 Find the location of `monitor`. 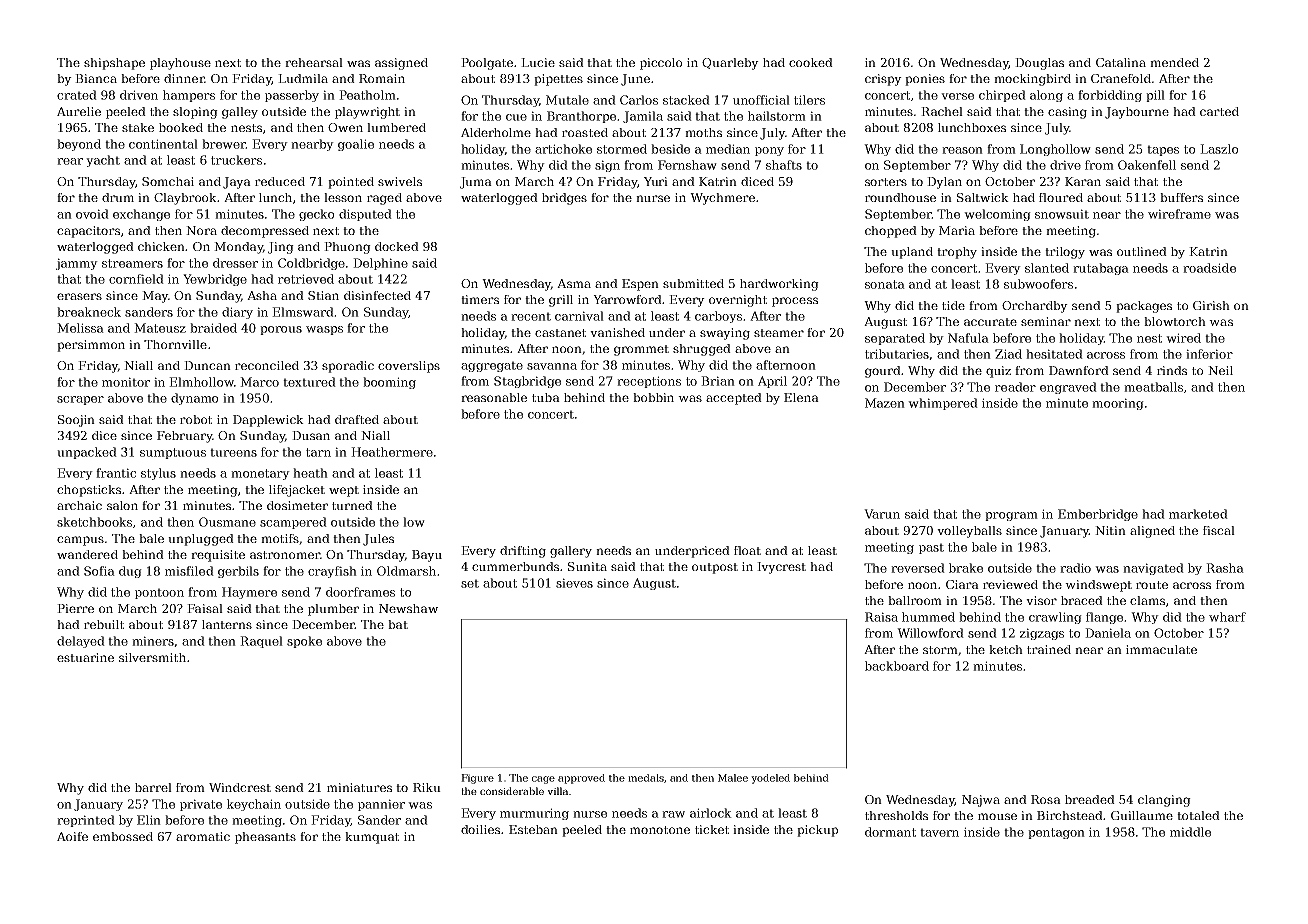

monitor is located at coordinates (126, 382).
